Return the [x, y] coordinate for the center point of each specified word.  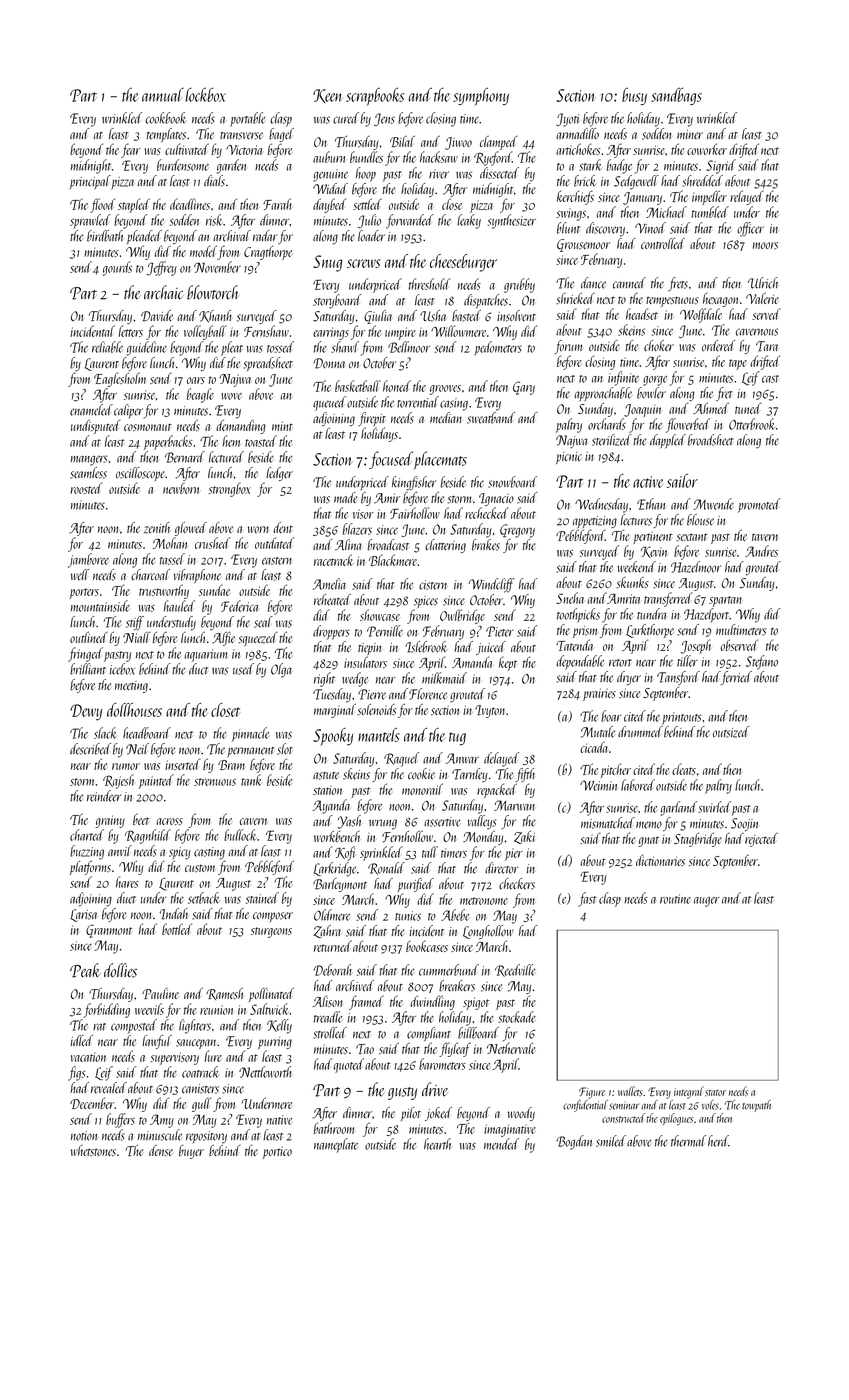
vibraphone [197, 576]
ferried [736, 678]
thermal [688, 1141]
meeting [131, 687]
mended [501, 1144]
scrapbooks [375, 96]
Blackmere [393, 560]
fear [131, 150]
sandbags [676, 96]
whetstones [93, 1150]
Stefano [762, 662]
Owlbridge [462, 616]
